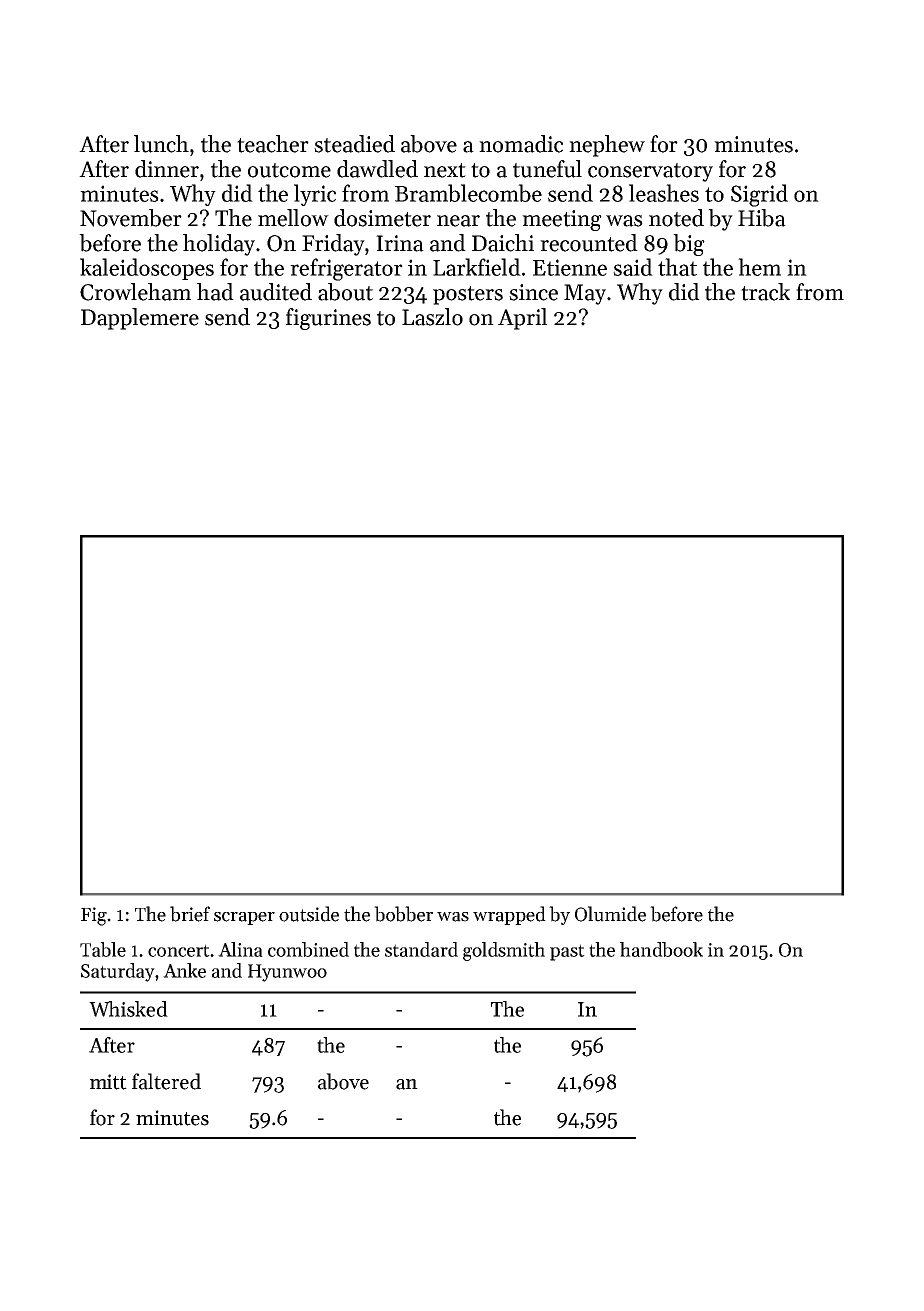  What do you see at coordinates (759, 195) in the document?
I see `Sigrid` at bounding box center [759, 195].
